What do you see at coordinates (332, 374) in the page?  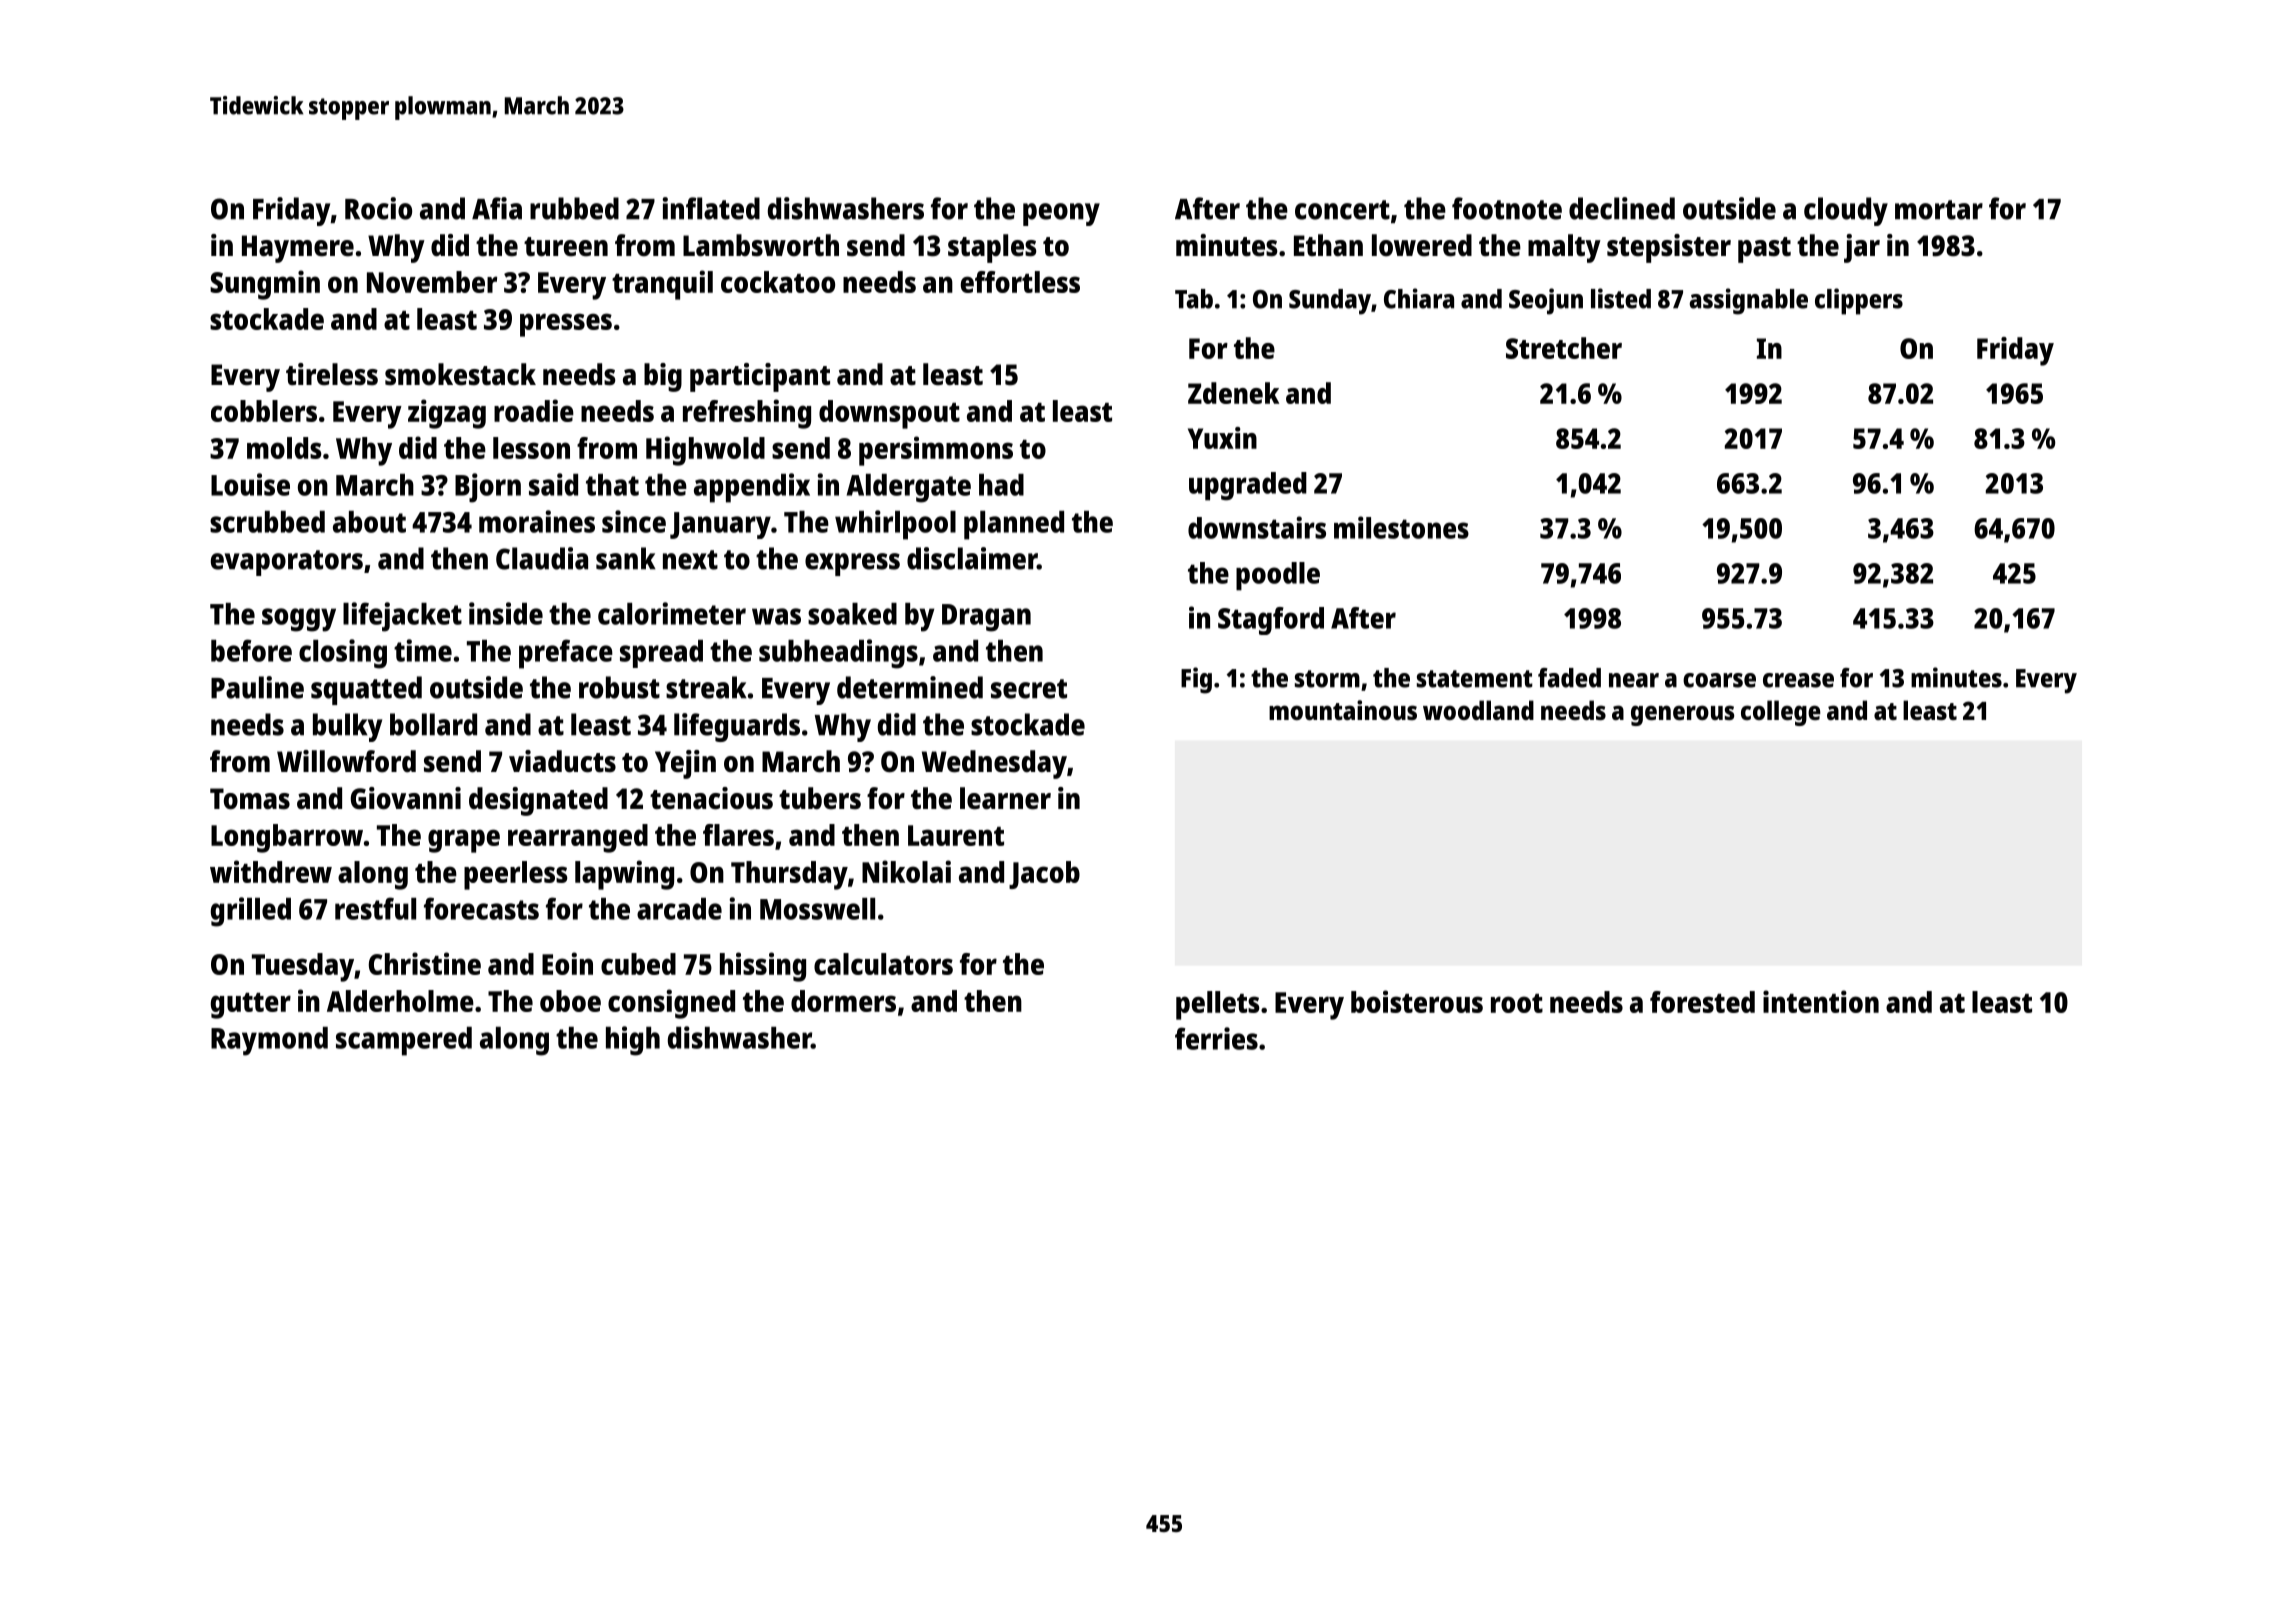 I see `tireless` at bounding box center [332, 374].
